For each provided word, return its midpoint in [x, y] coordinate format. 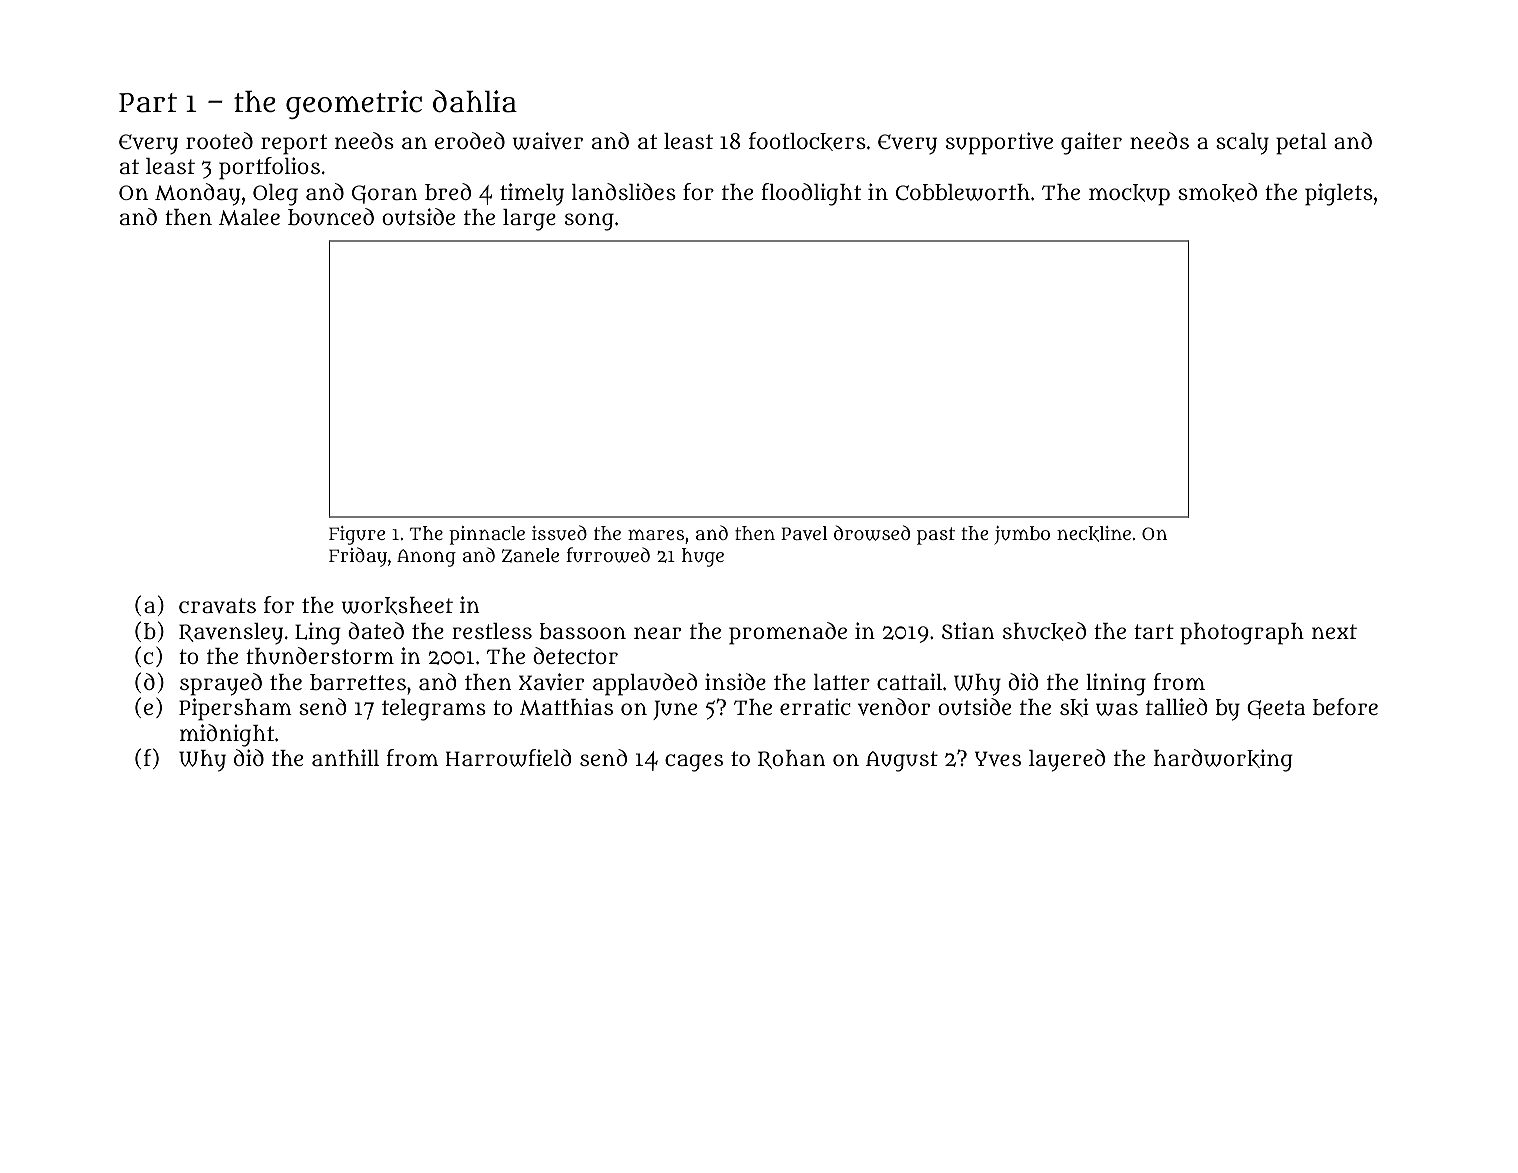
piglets [1339, 194]
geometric [354, 104]
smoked [1217, 192]
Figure [357, 535]
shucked [1044, 631]
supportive [999, 143]
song [589, 222]
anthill [345, 757]
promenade [788, 633]
